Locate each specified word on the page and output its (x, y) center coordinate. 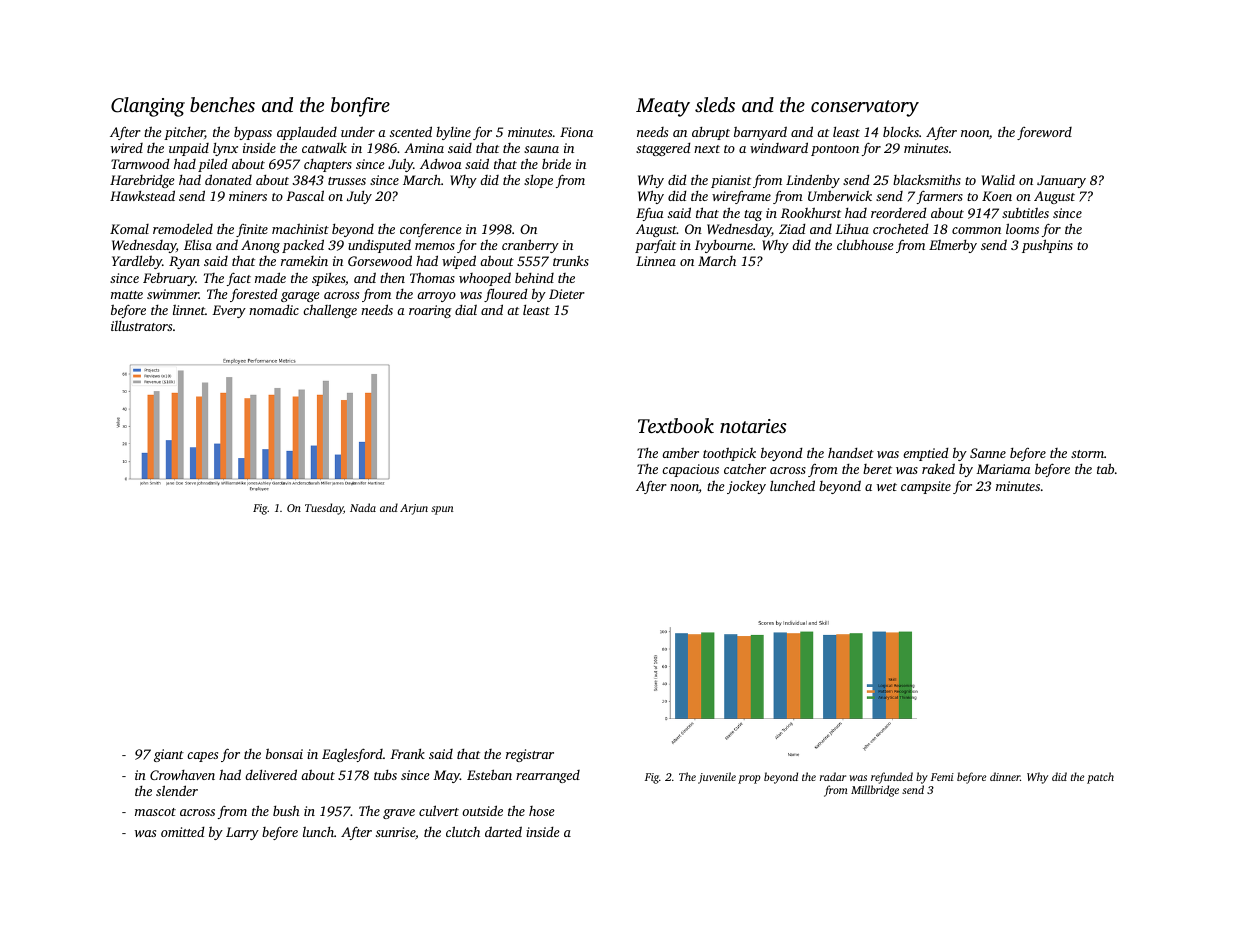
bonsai (284, 753)
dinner (1005, 776)
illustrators (141, 326)
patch (1100, 778)
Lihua (852, 229)
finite (252, 230)
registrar (530, 755)
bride (556, 163)
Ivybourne (724, 246)
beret (877, 469)
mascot (155, 812)
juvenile (717, 778)
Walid (998, 179)
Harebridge (142, 181)
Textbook (676, 425)
